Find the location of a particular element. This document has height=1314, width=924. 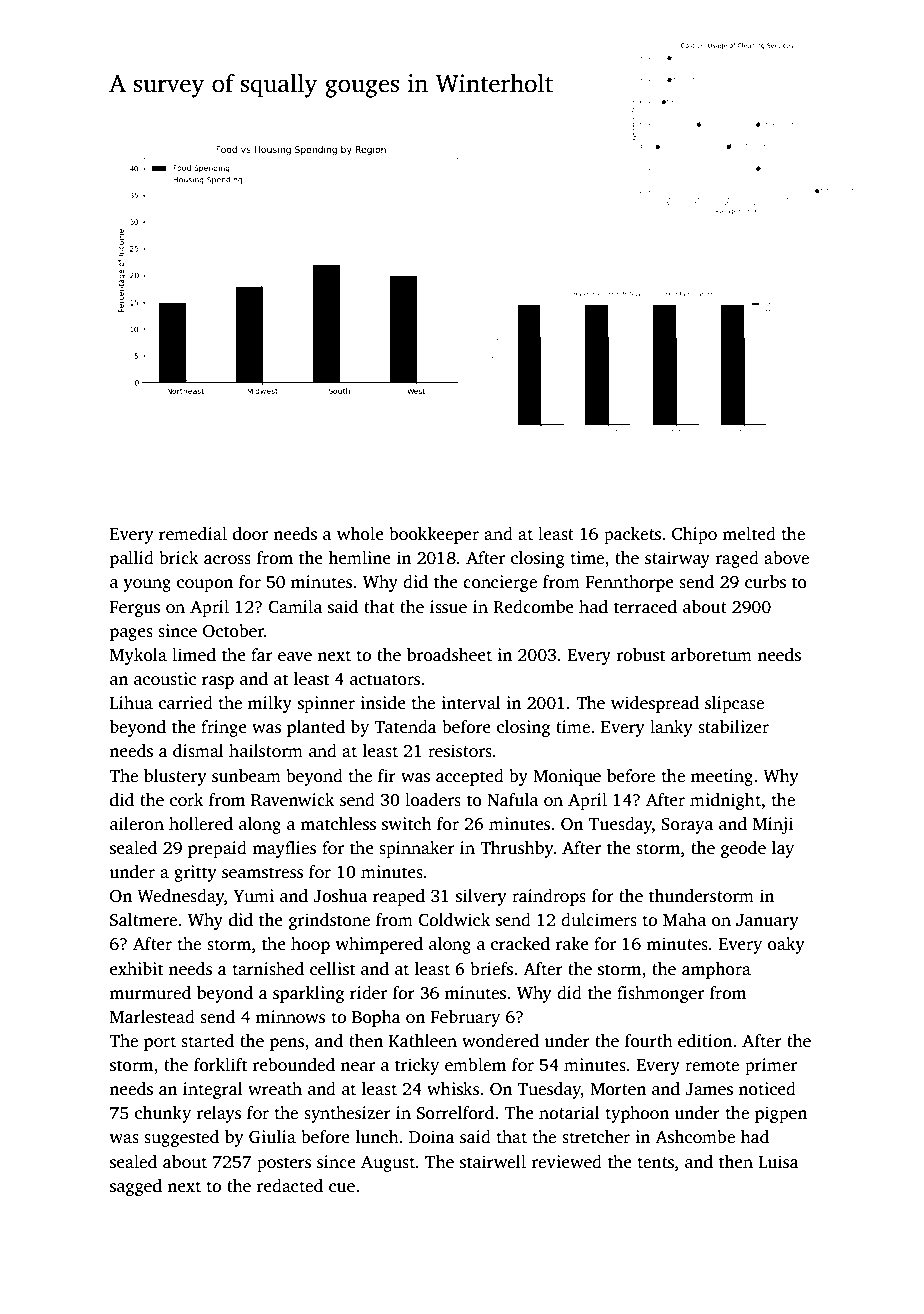

redacted is located at coordinates (289, 1186).
